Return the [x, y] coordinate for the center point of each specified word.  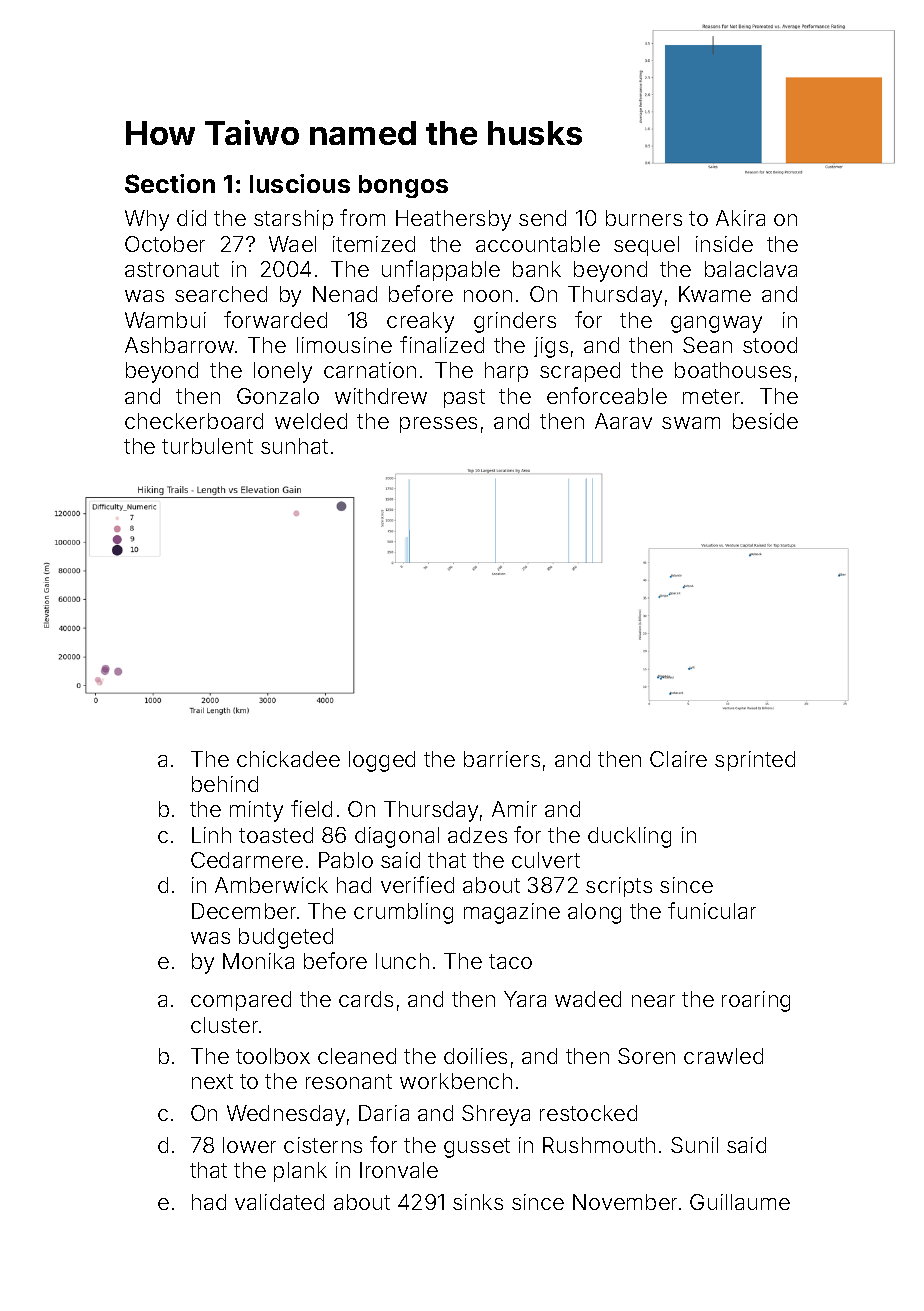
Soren [646, 1056]
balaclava [751, 269]
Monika [258, 961]
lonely [283, 372]
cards [366, 999]
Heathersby [453, 220]
